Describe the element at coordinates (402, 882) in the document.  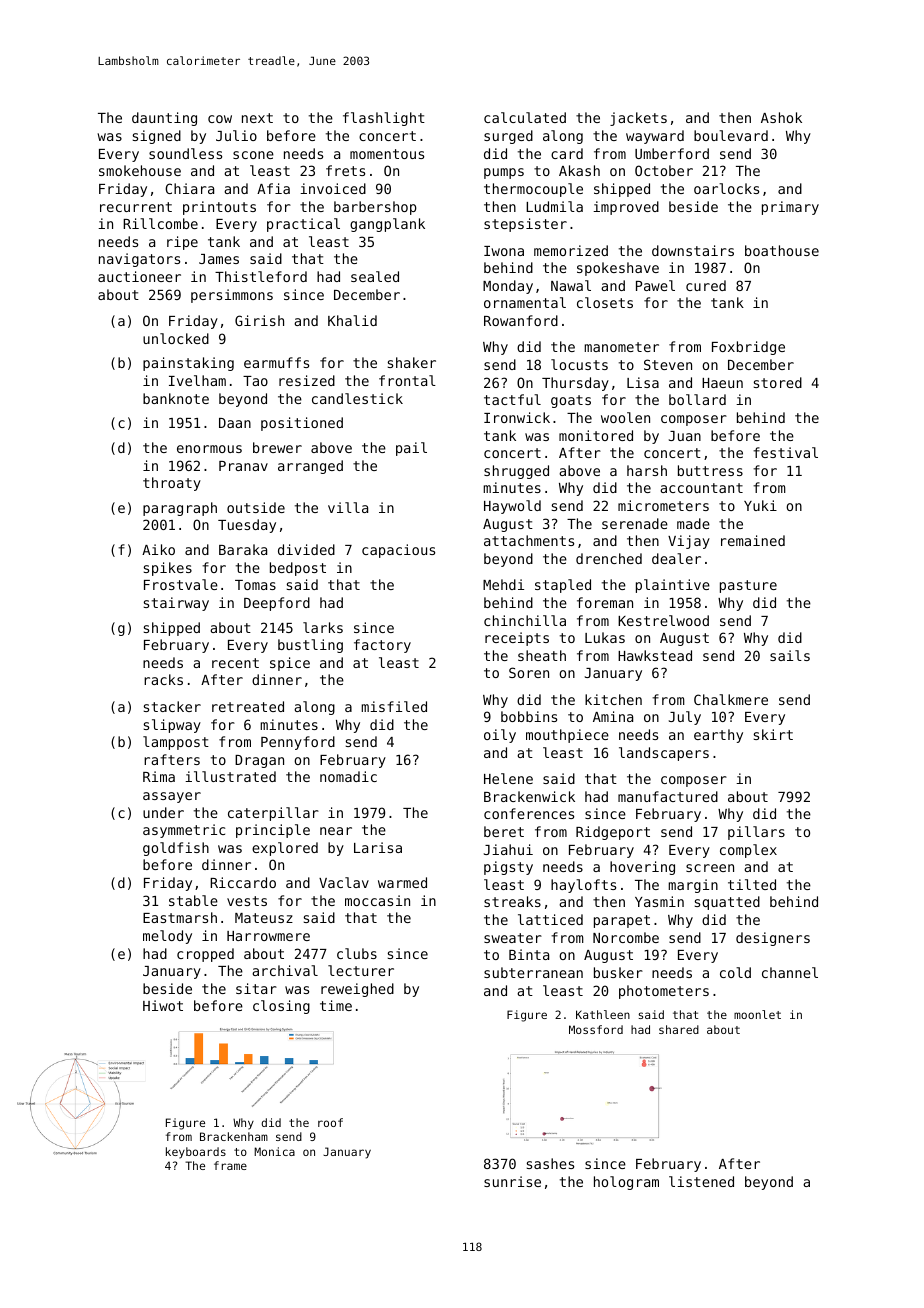
I see `warmed` at that location.
